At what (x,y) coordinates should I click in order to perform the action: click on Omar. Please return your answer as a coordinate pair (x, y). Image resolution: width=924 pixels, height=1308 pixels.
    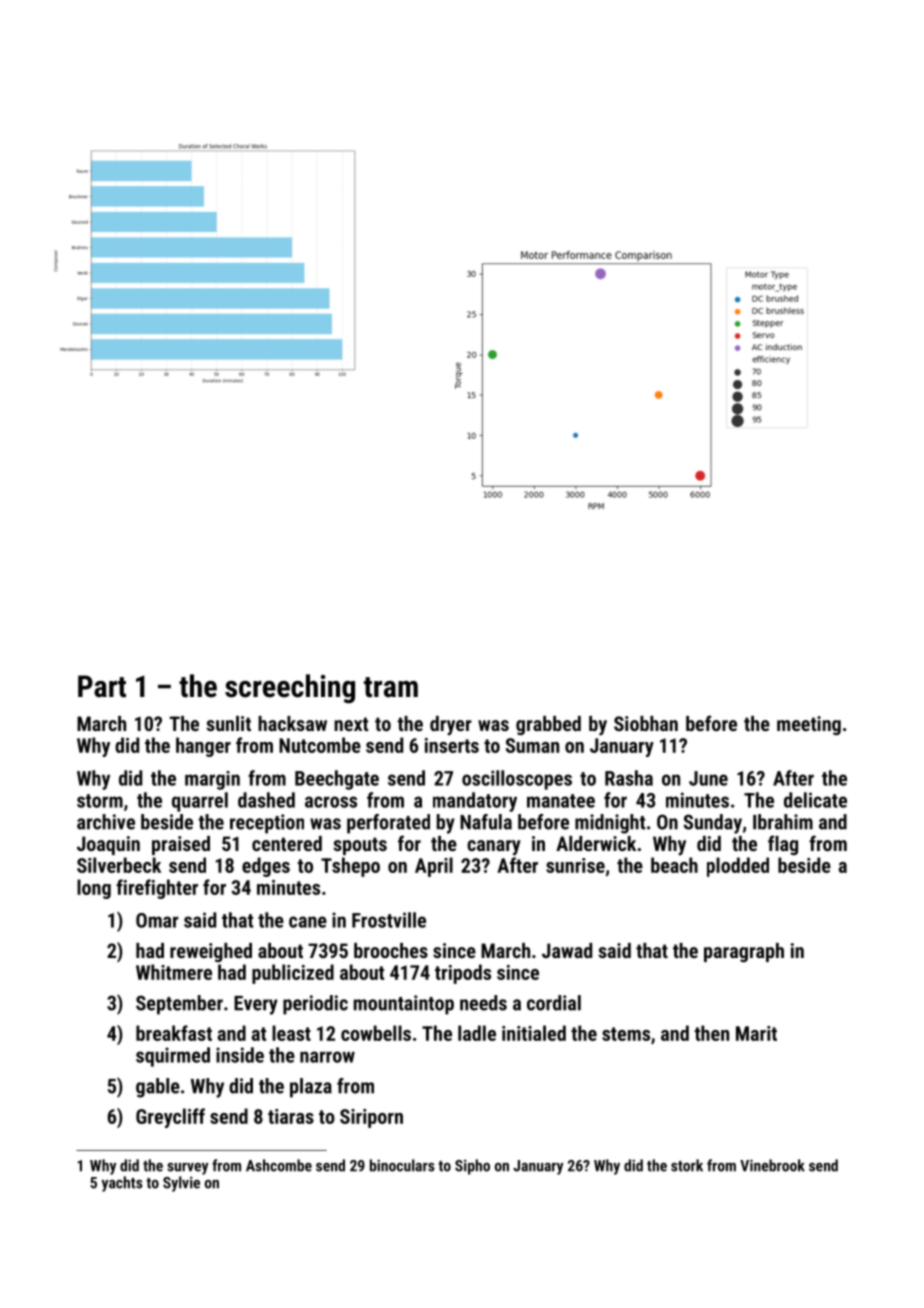
    Looking at the image, I should click on (157, 920).
